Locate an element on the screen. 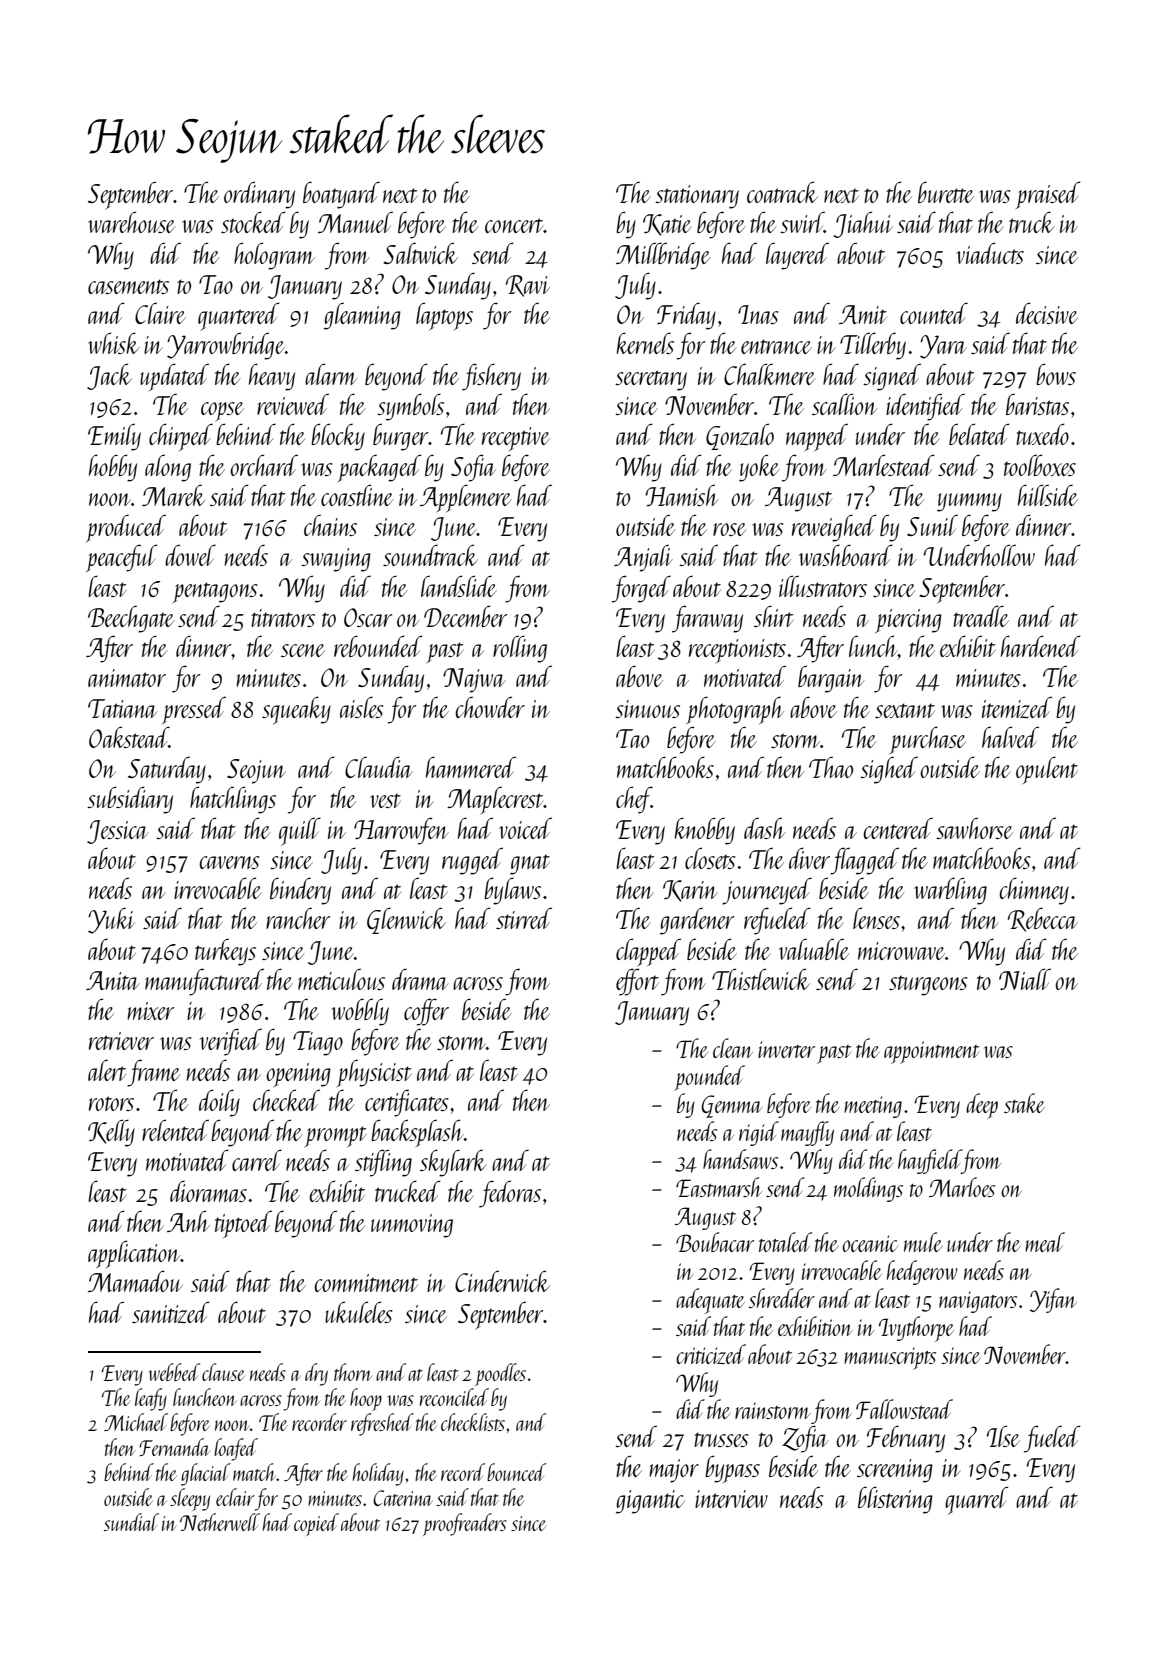 This screenshot has width=1165, height=1654. orchard is located at coordinates (264, 465).
